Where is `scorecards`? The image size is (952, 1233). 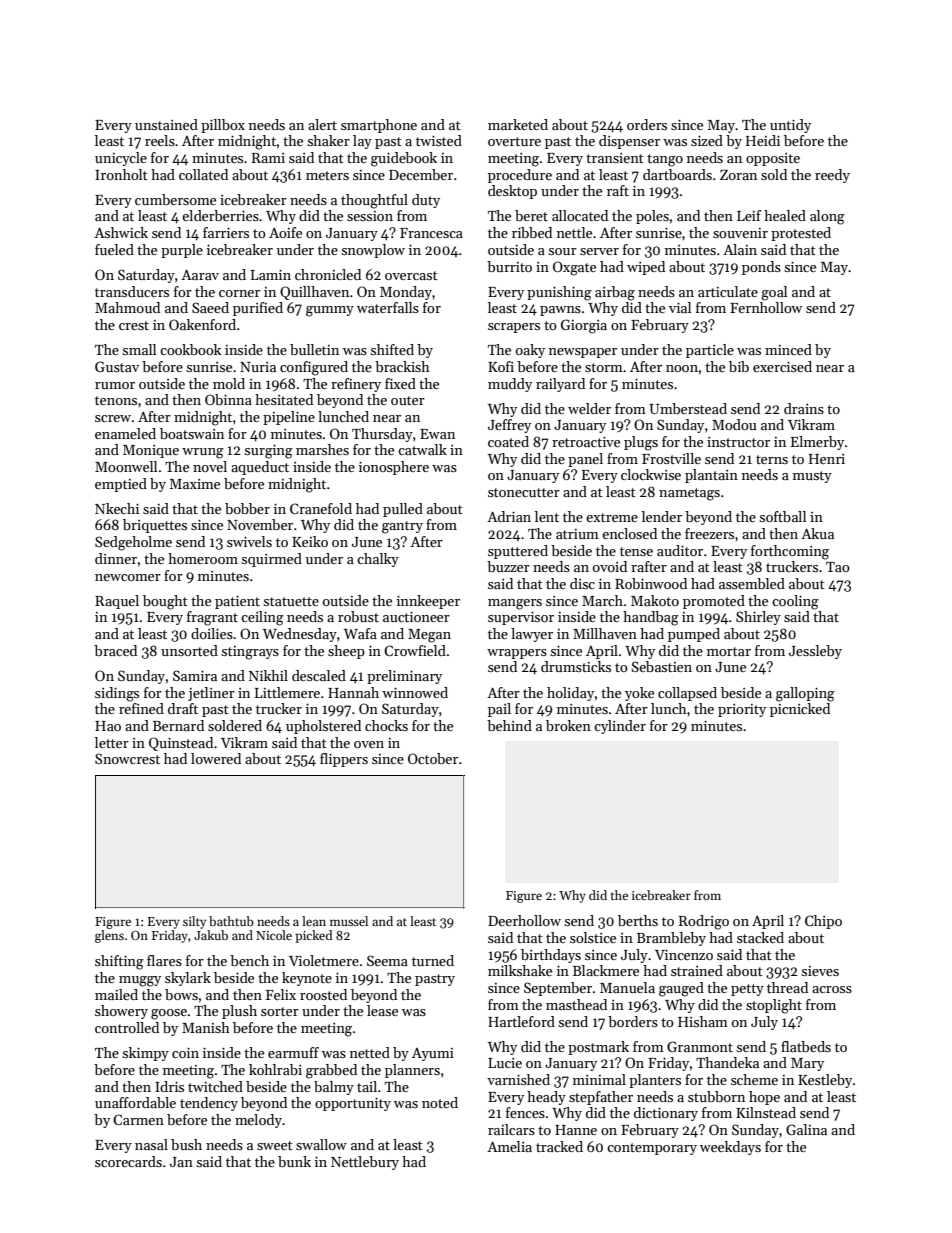 scorecards is located at coordinates (128, 1161).
